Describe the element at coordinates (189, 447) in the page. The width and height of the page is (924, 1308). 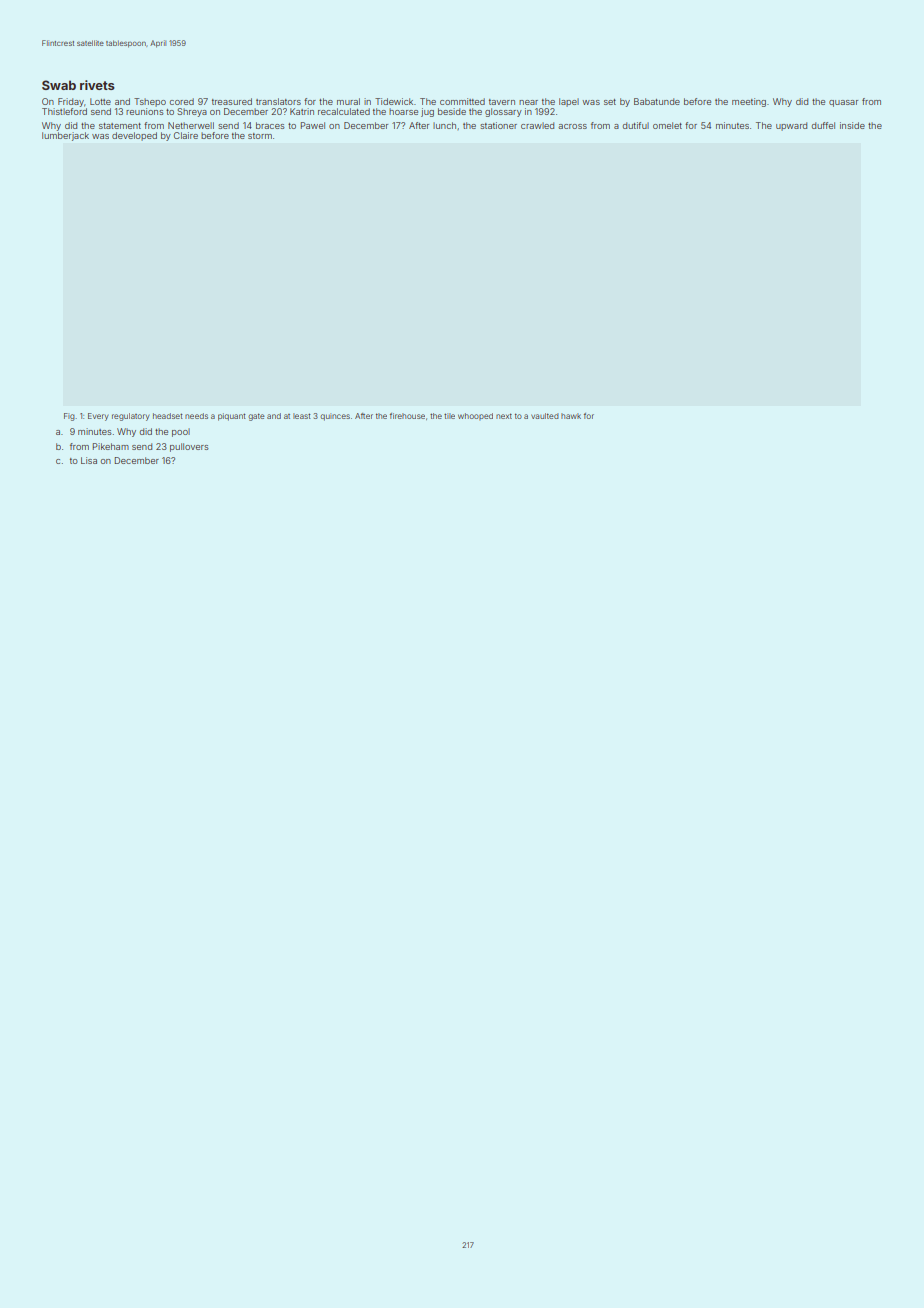
I see `pullovers` at that location.
